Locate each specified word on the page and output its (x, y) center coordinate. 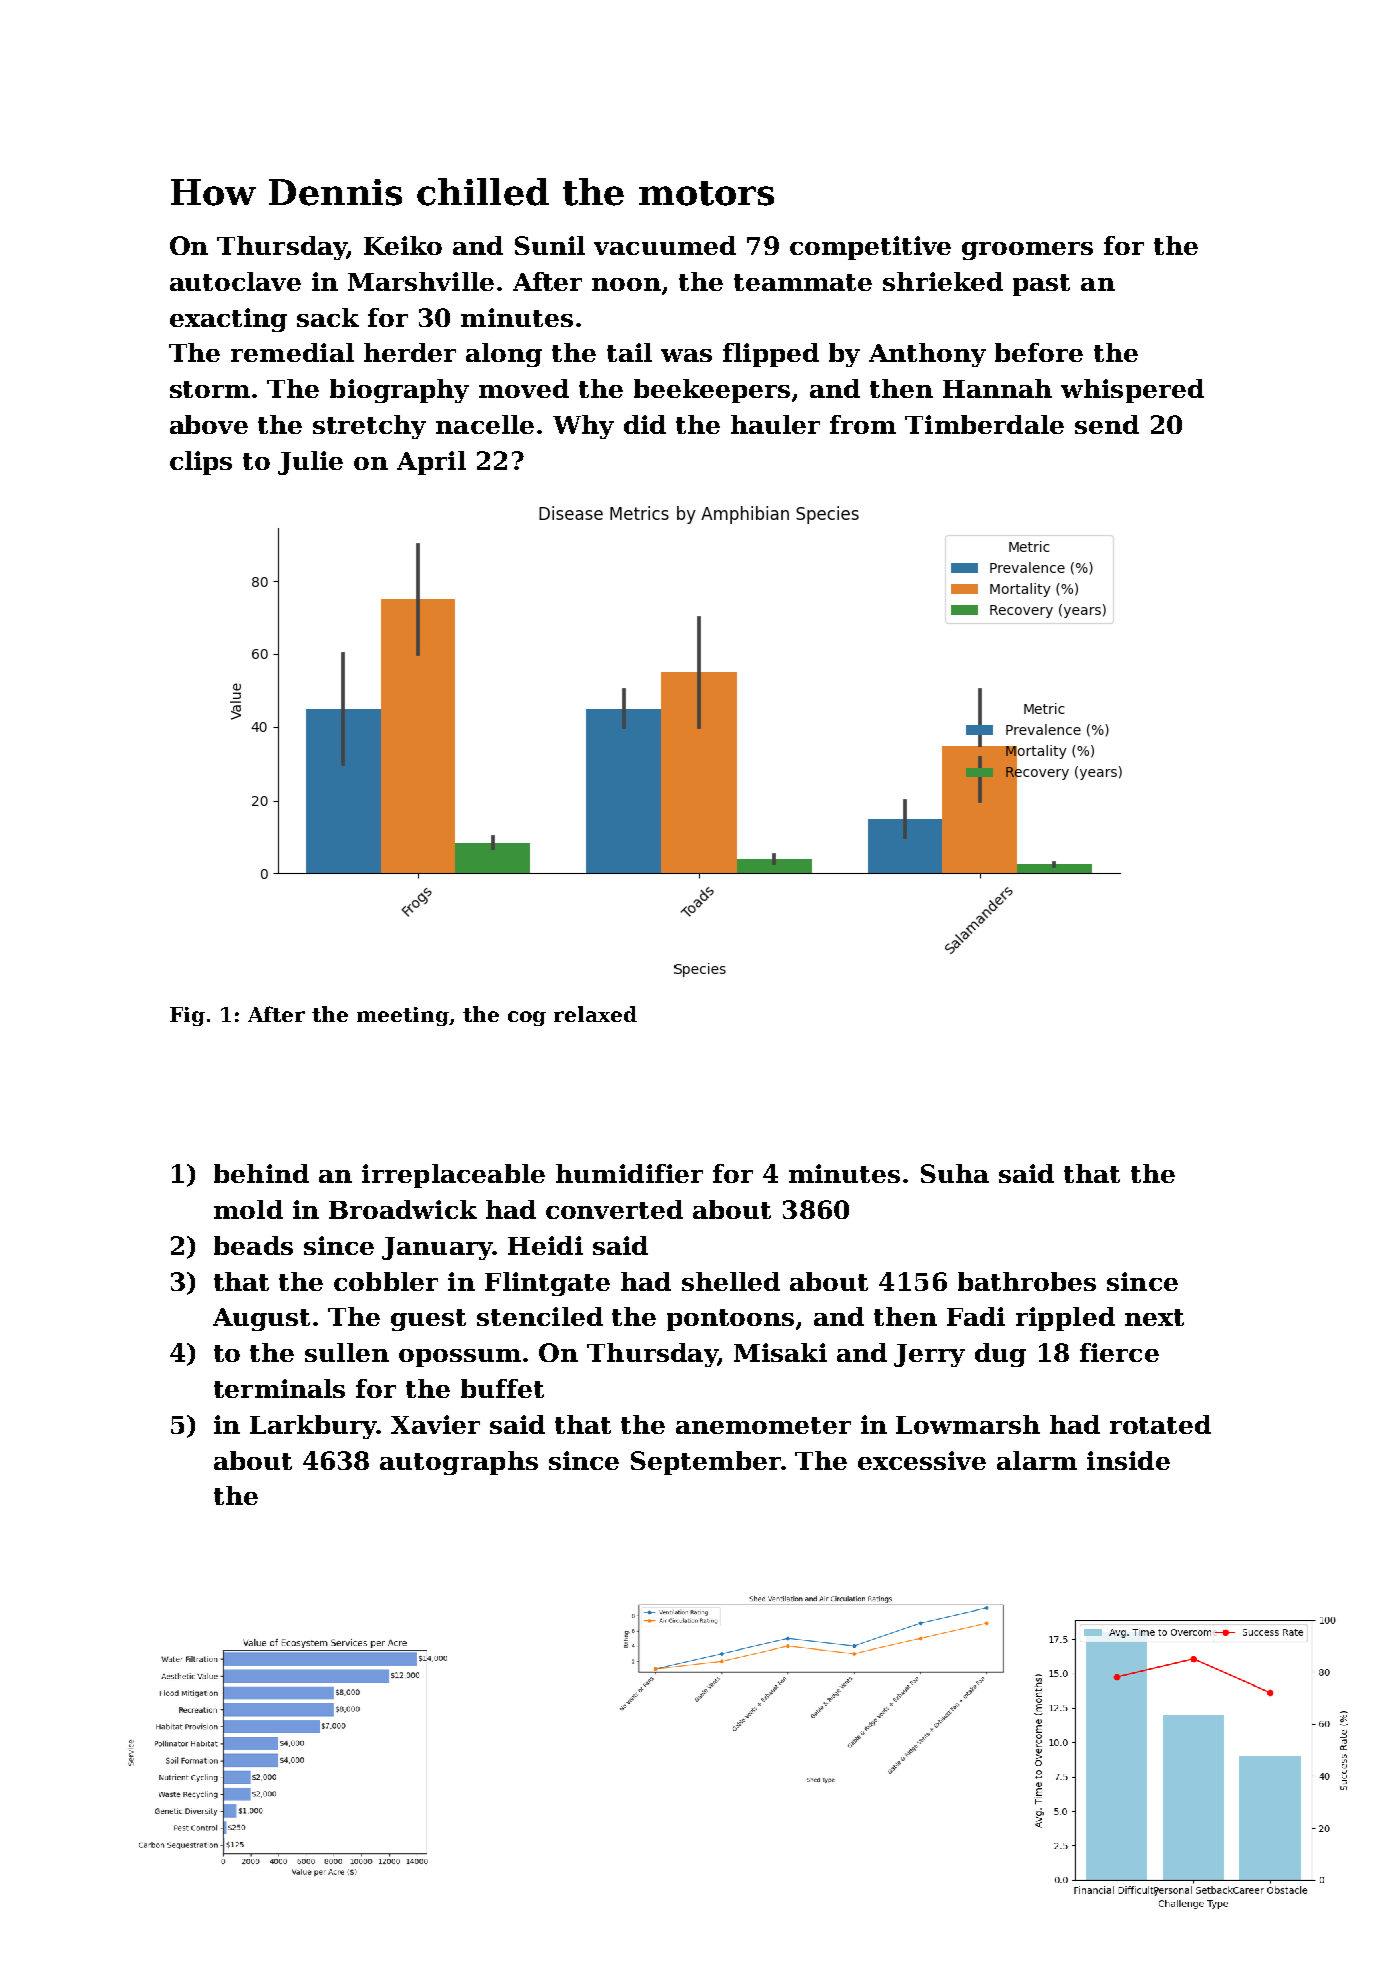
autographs (459, 1463)
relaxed (595, 1014)
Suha (955, 1173)
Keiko (403, 245)
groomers (1027, 251)
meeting (403, 1016)
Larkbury (313, 1427)
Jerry (929, 1355)
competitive (870, 248)
